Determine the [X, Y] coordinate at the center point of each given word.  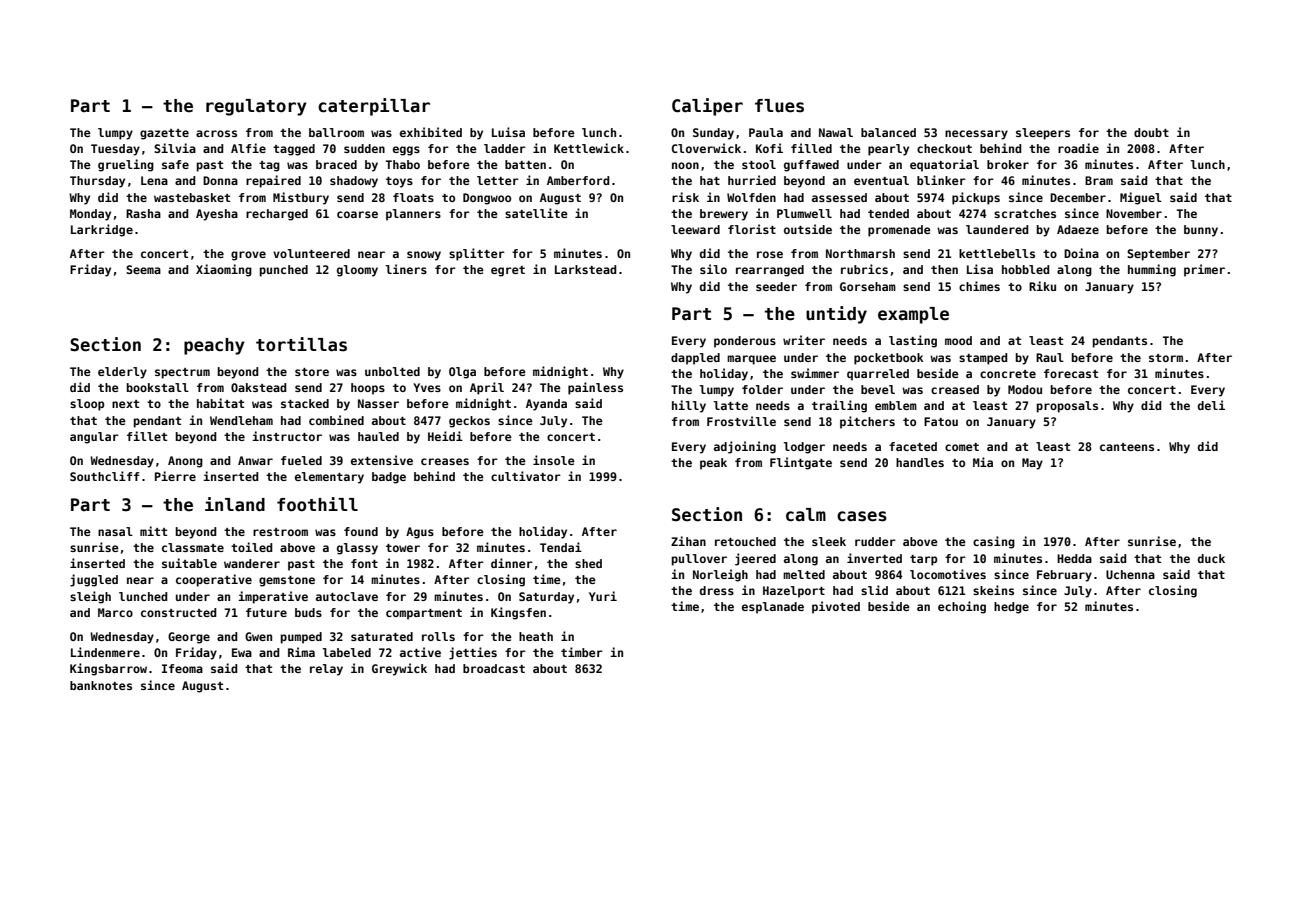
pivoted [836, 607]
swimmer [815, 373]
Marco [115, 612]
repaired [273, 181]
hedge [1011, 608]
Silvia [175, 148]
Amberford [578, 180]
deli [1211, 405]
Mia [983, 462]
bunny [1201, 231]
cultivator [526, 476]
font [364, 563]
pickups [976, 198]
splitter [477, 254]
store [312, 372]
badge [389, 478]
